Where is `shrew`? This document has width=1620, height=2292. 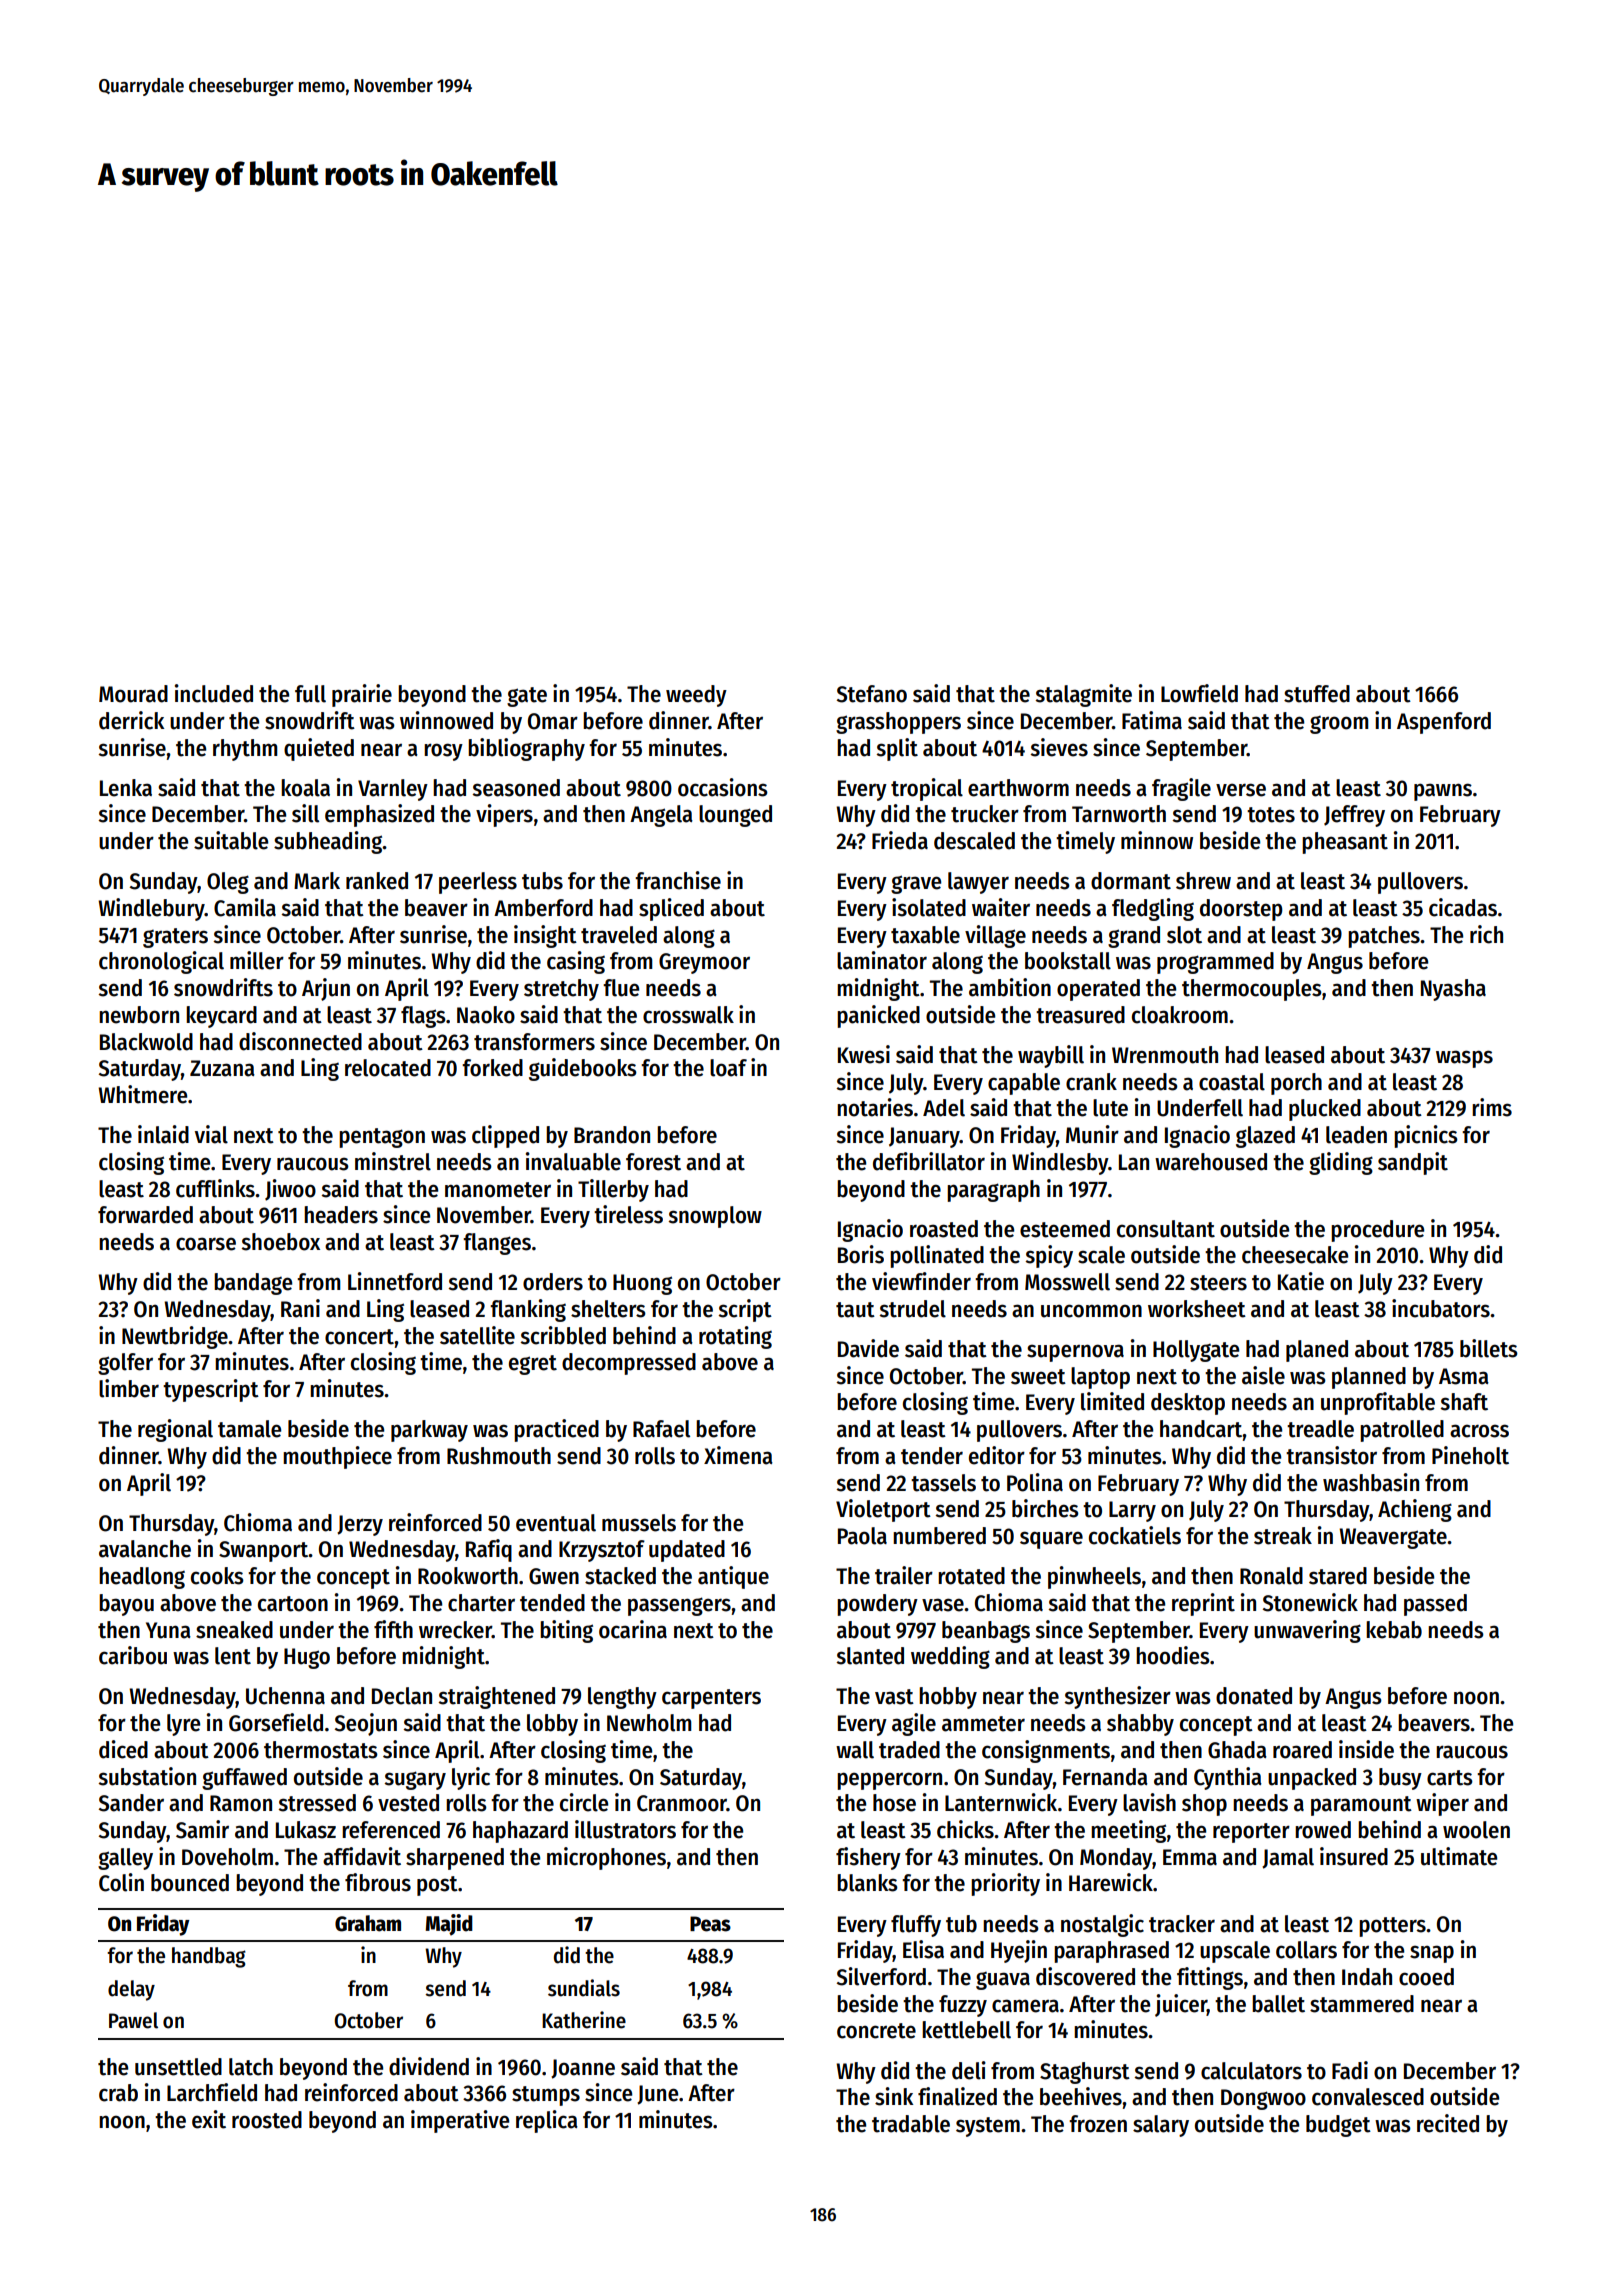 shrew is located at coordinates (1203, 881).
